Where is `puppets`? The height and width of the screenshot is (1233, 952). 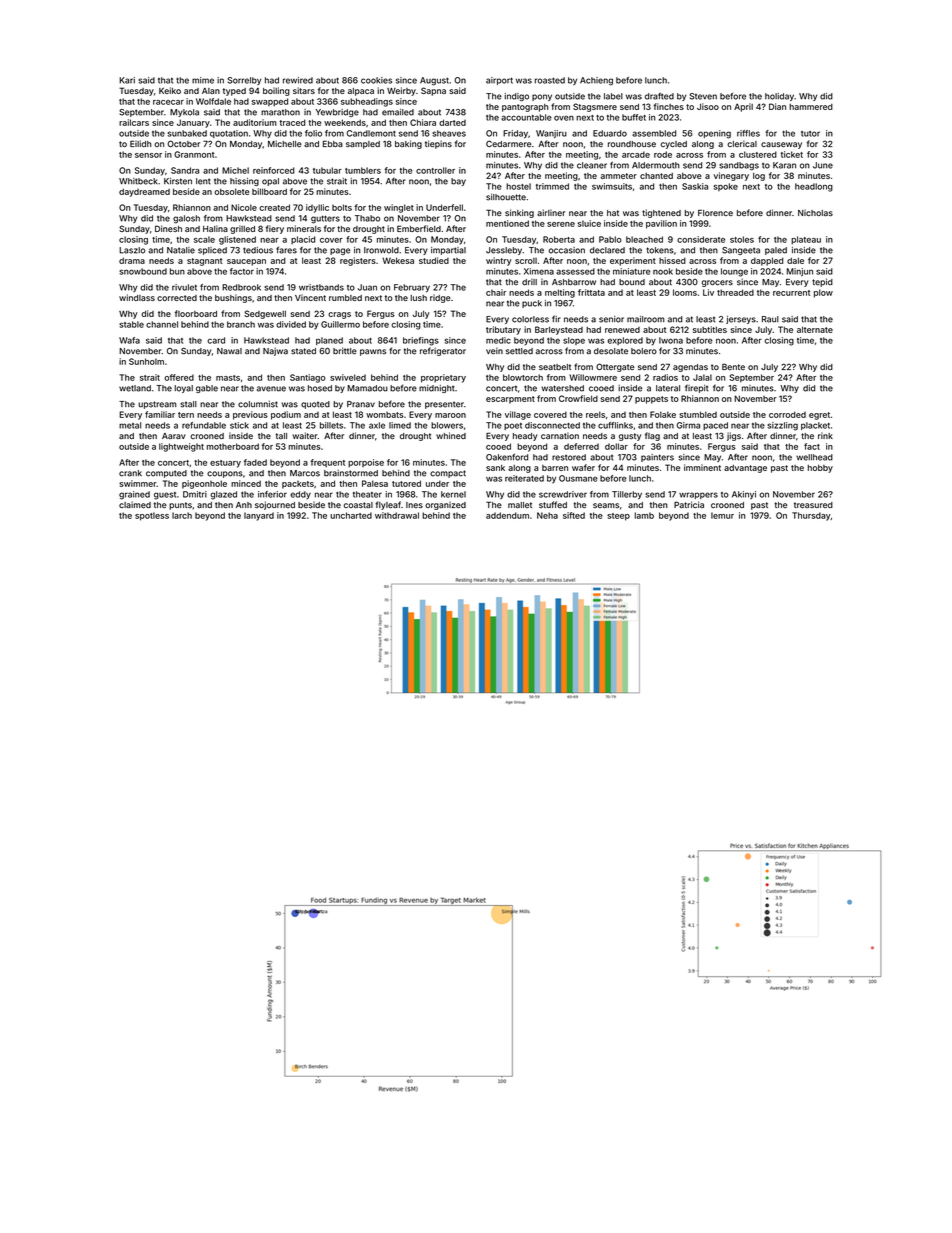
puppets is located at coordinates (651, 400).
